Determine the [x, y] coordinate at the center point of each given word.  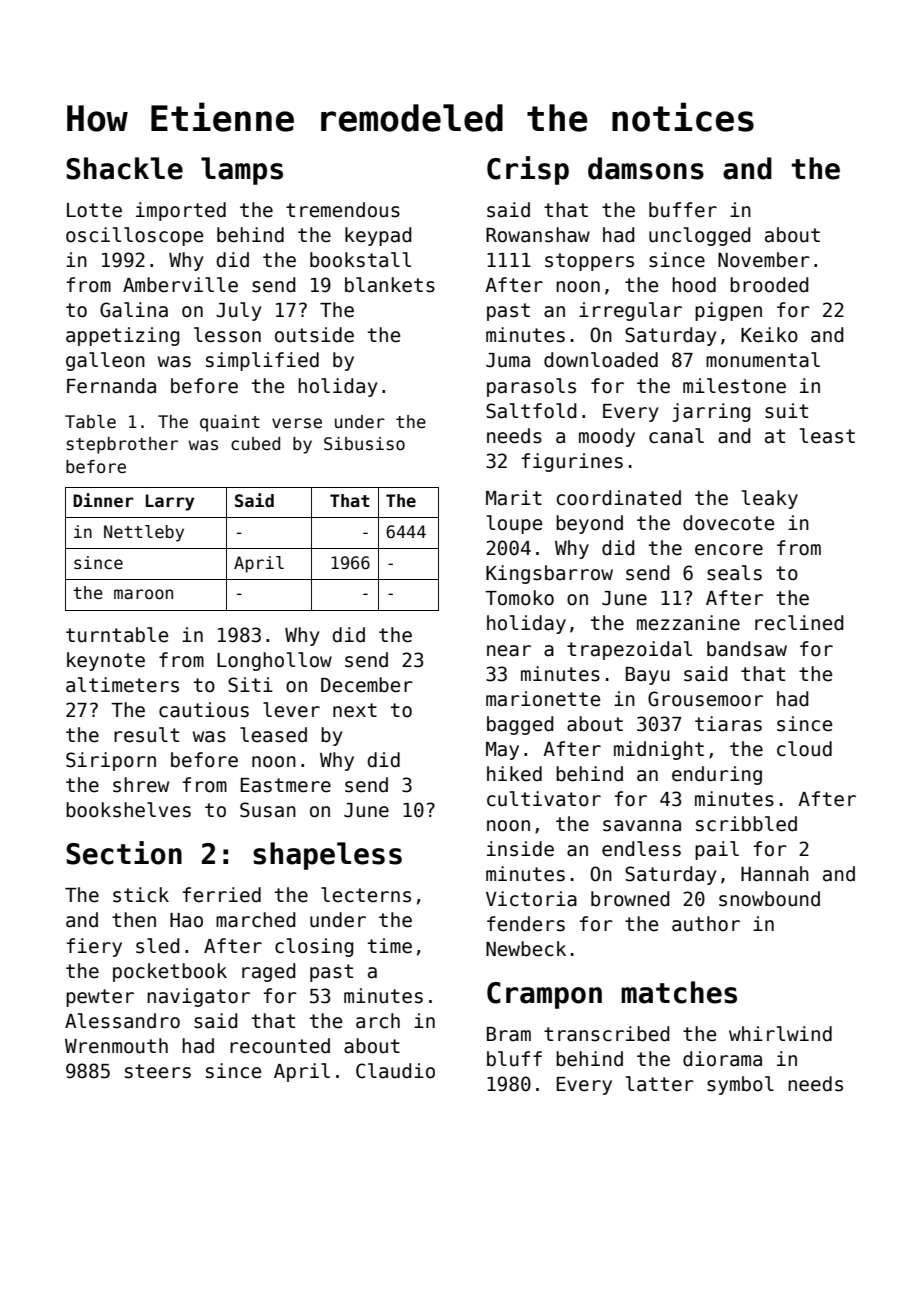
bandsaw [747, 649]
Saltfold [531, 411]
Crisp [528, 170]
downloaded [601, 360]
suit [786, 411]
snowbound [769, 899]
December [367, 685]
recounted [280, 1046]
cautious [204, 710]
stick [141, 895]
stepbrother [122, 445]
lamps [242, 171]
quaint [230, 423]
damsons [646, 168]
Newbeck [526, 949]
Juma [508, 360]
